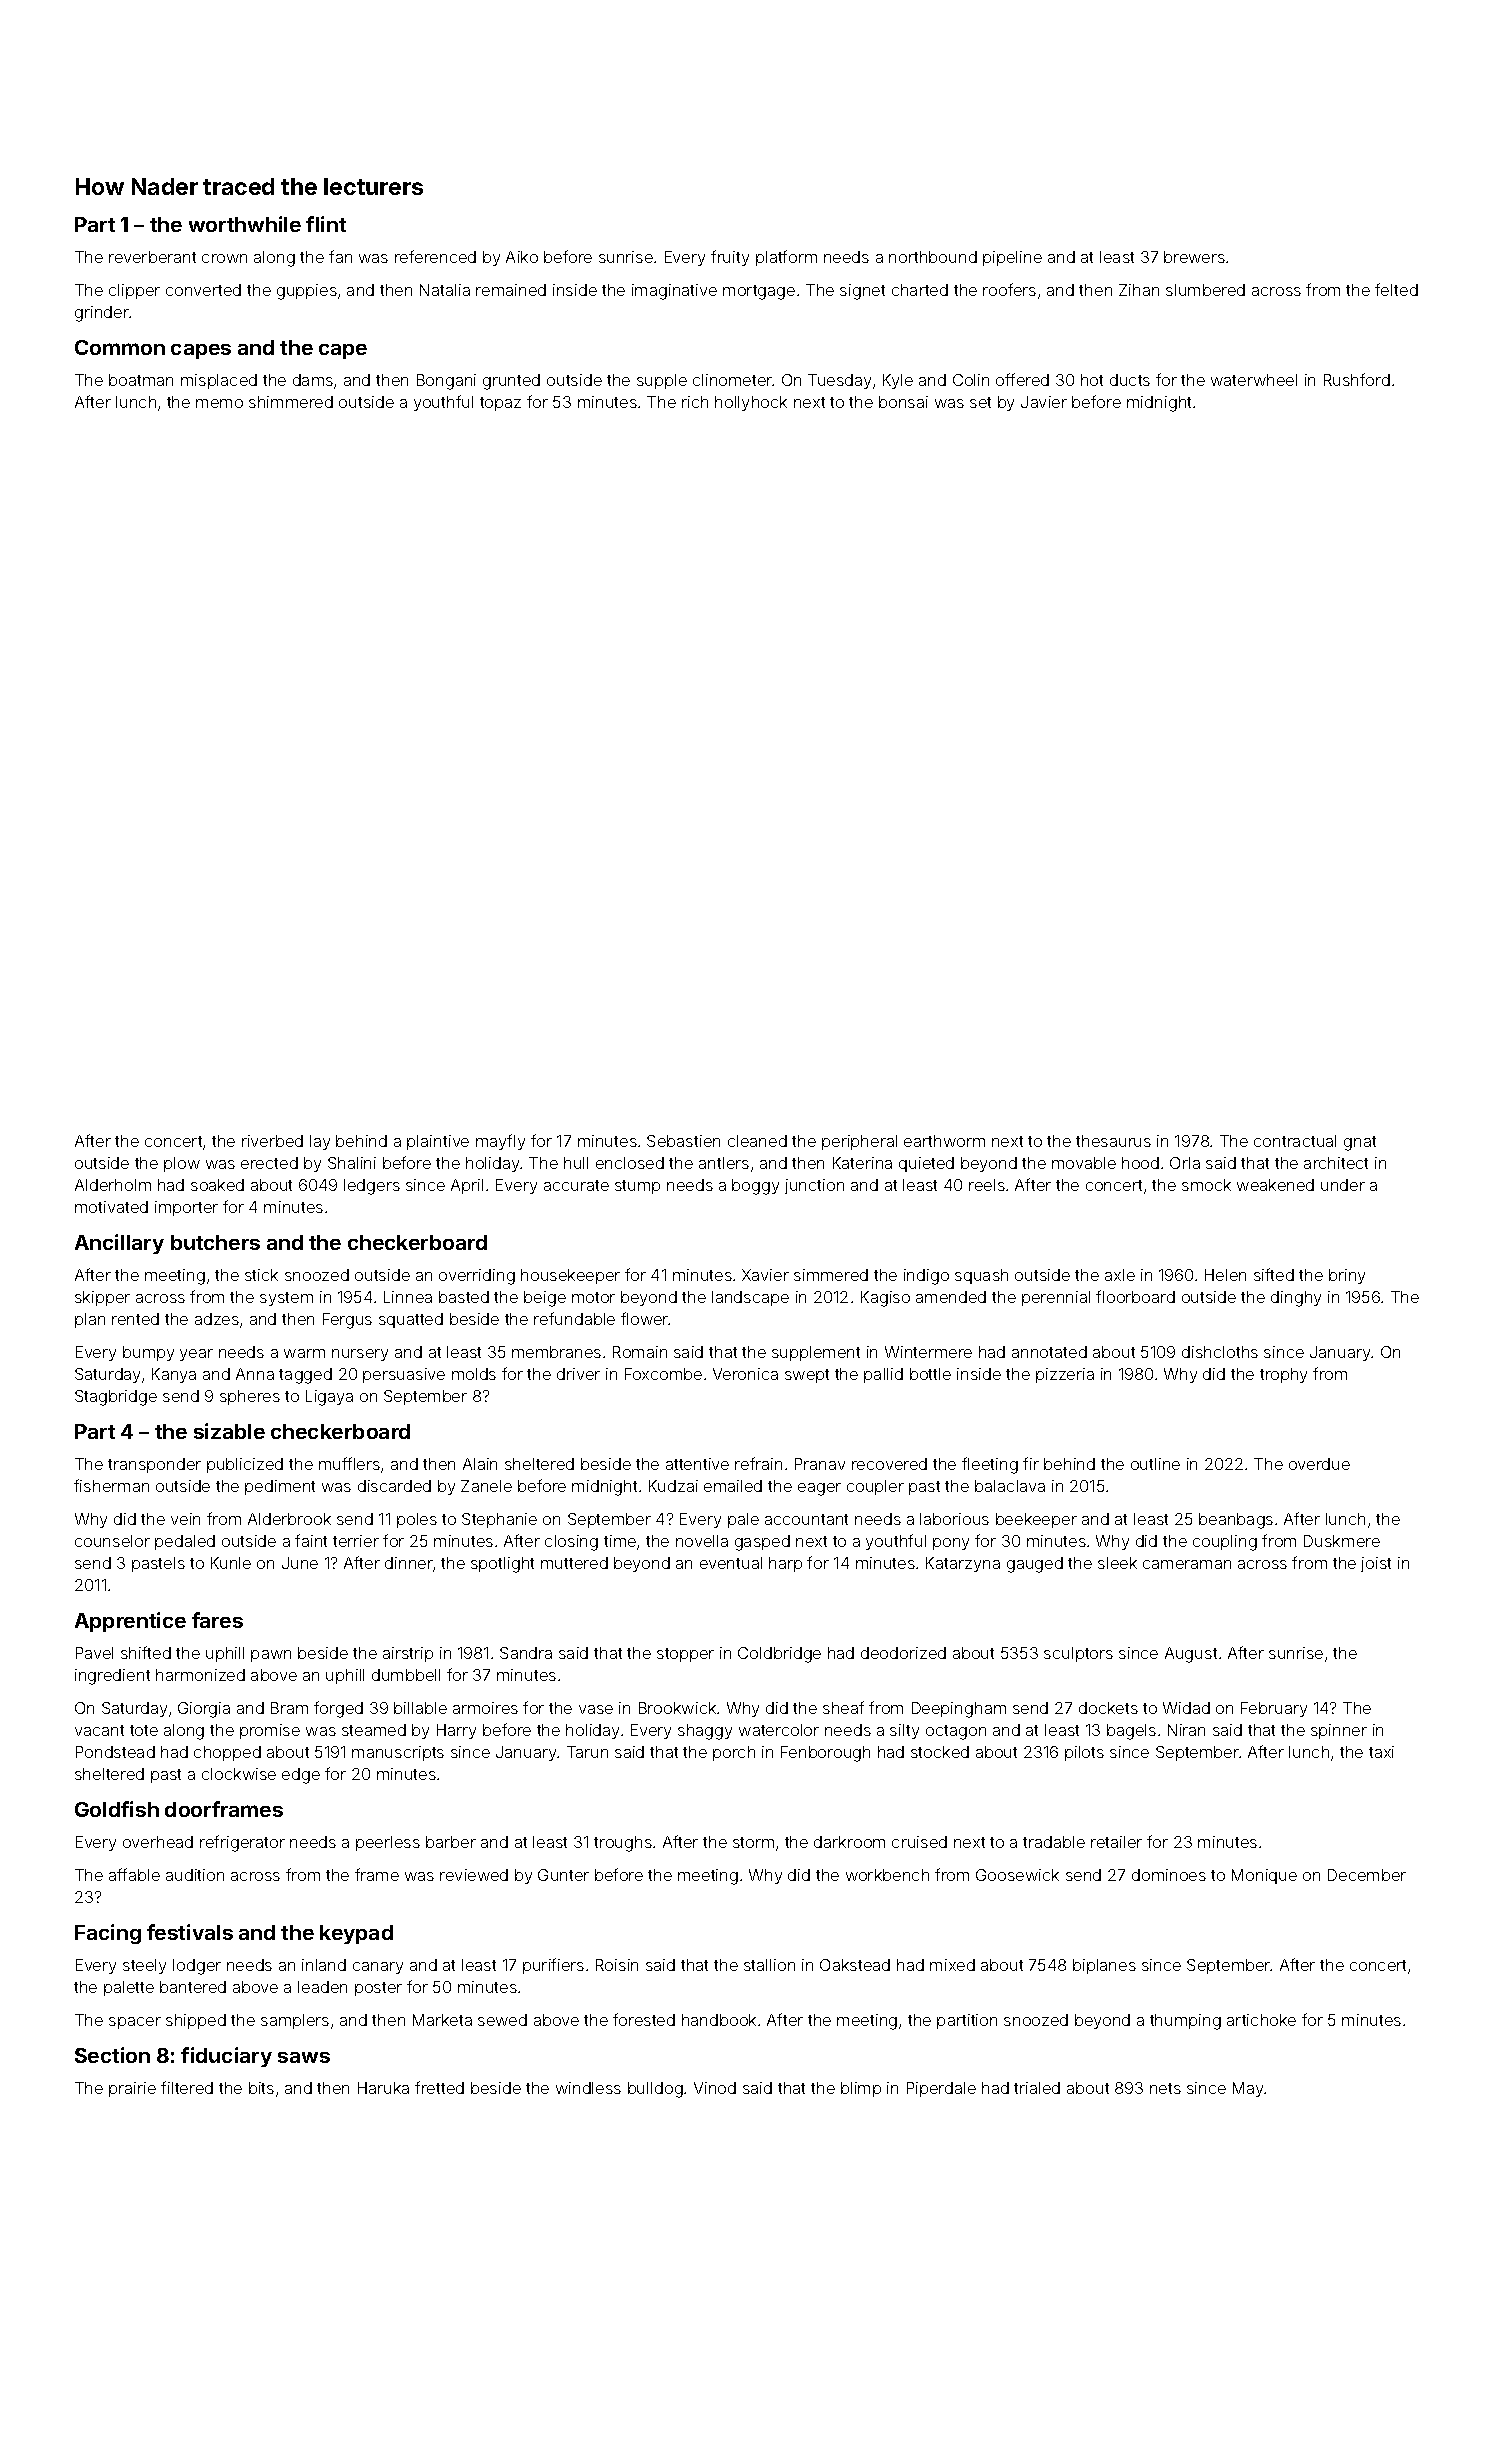 This screenshot has width=1496, height=2464. Describe the element at coordinates (135, 1319) in the screenshot. I see `rented` at that location.
